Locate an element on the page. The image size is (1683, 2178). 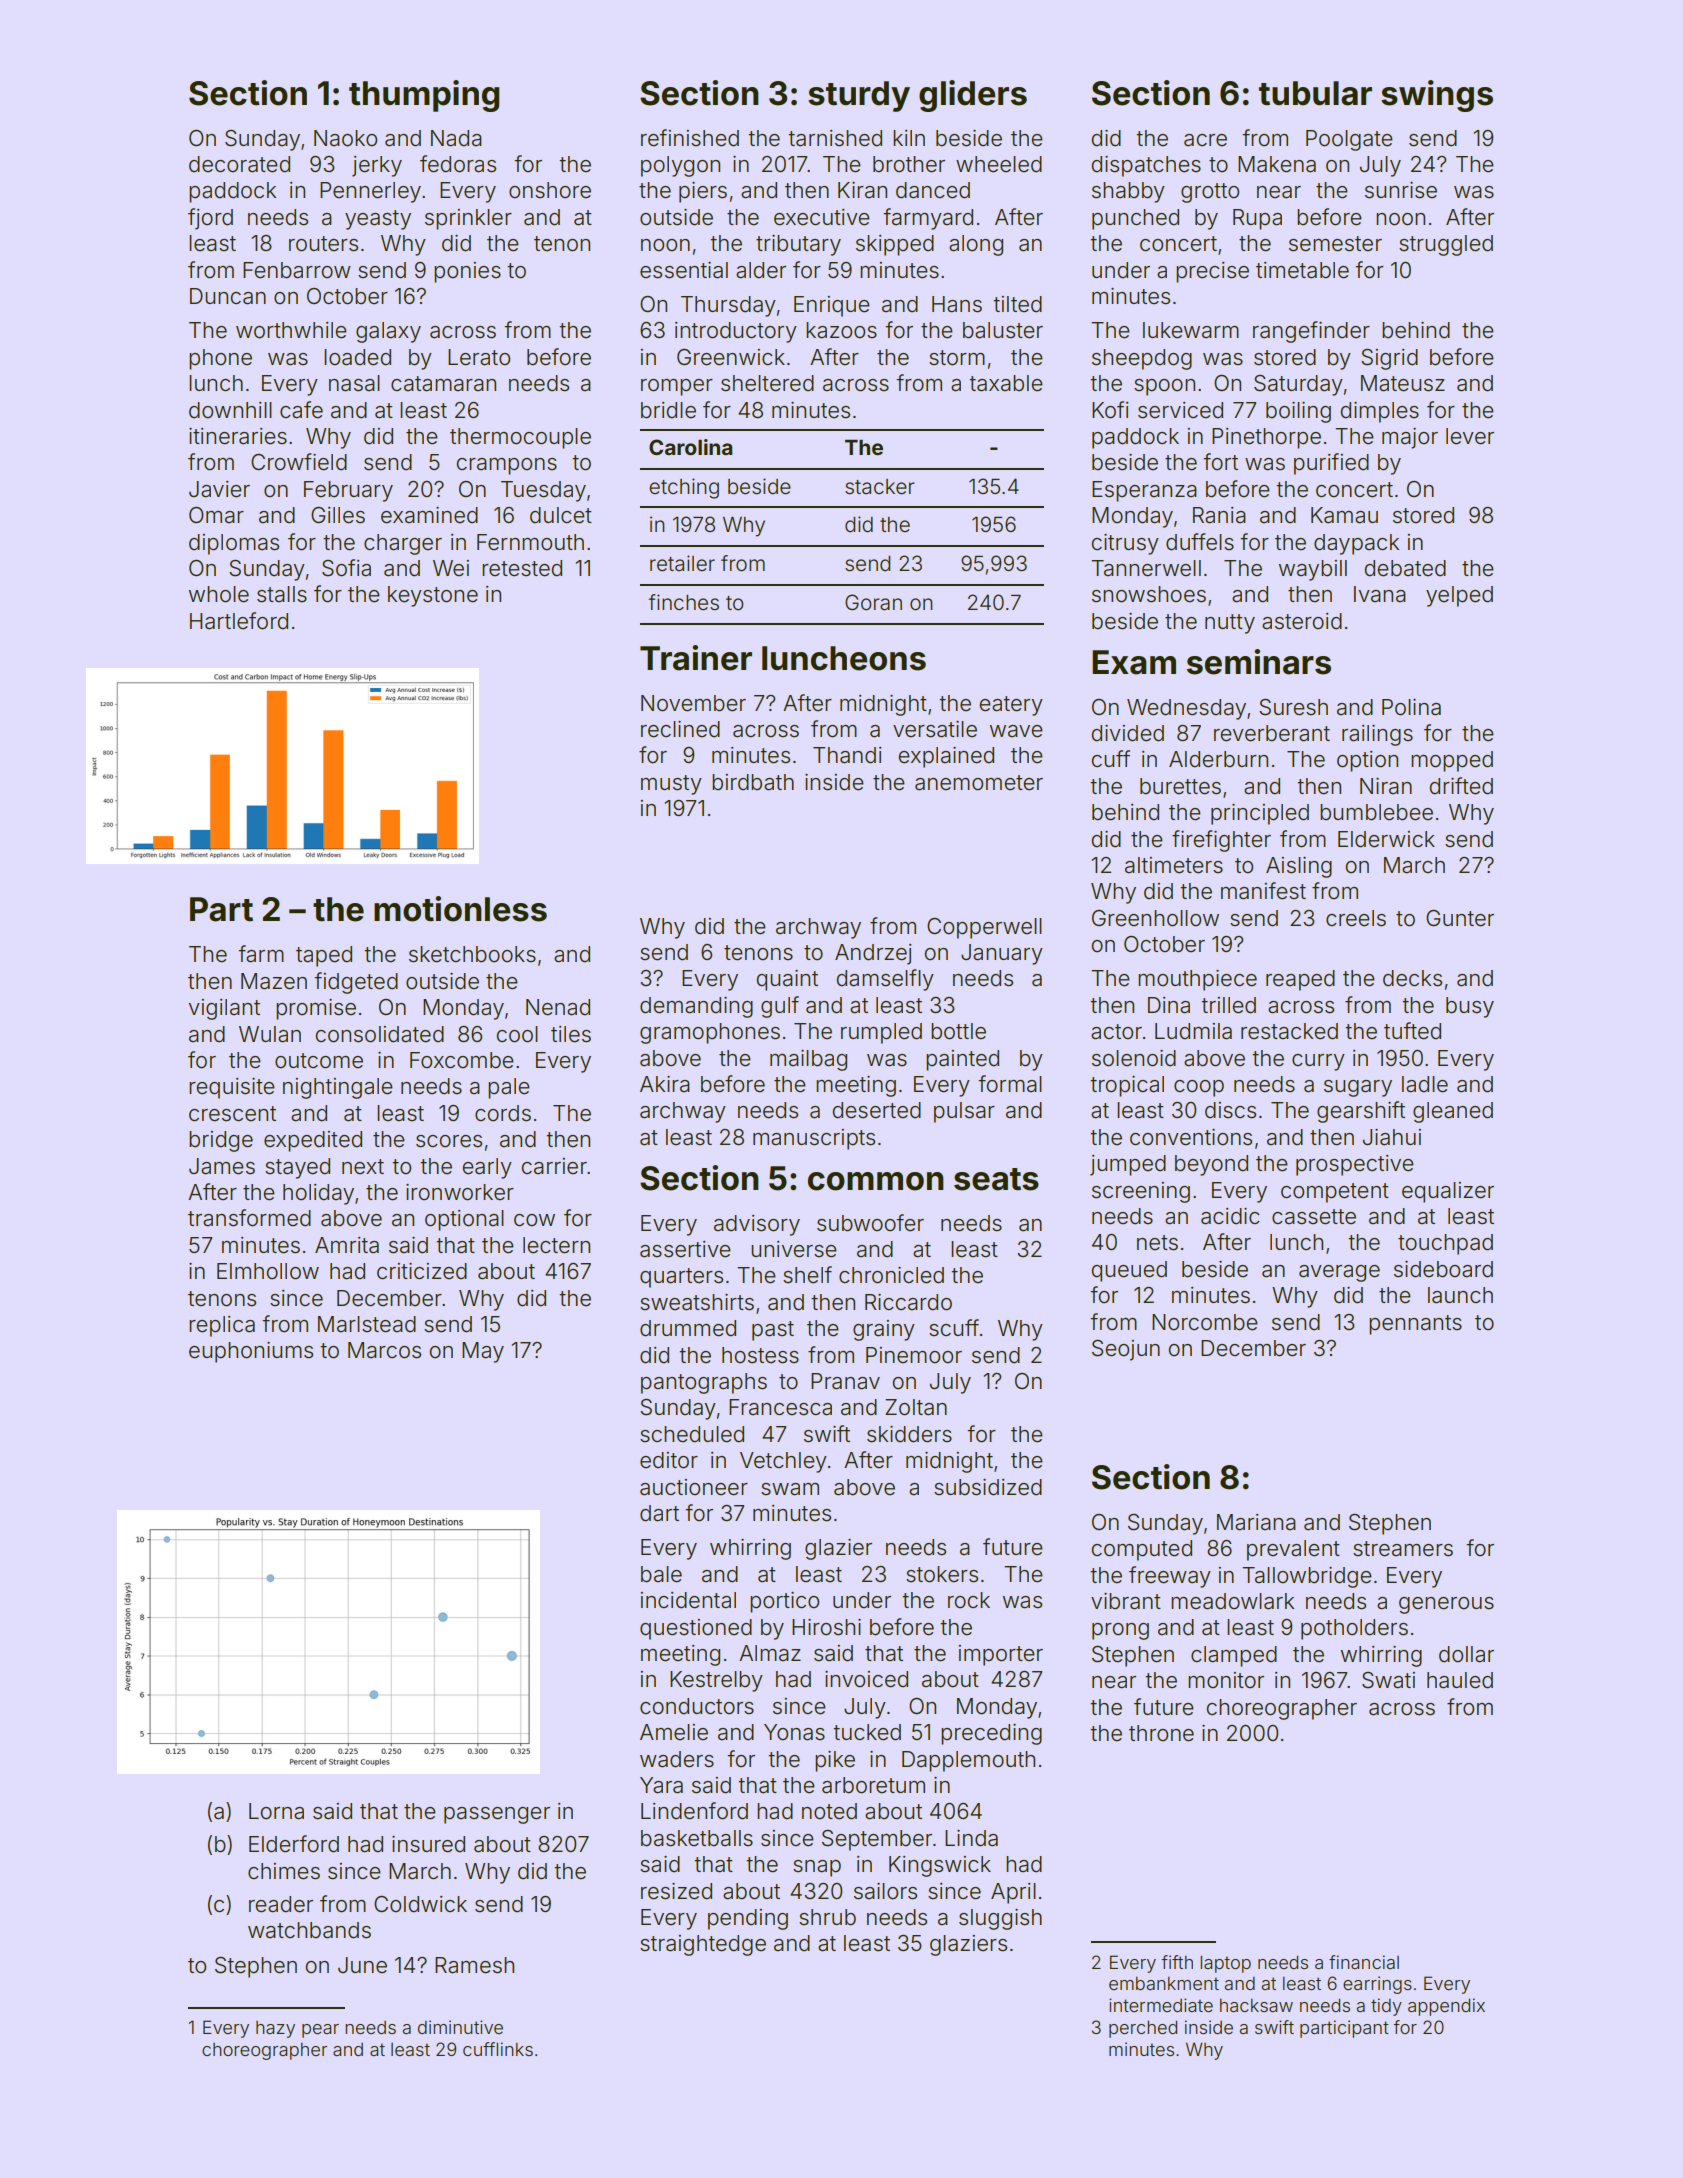
Thandi is located at coordinates (847, 755).
